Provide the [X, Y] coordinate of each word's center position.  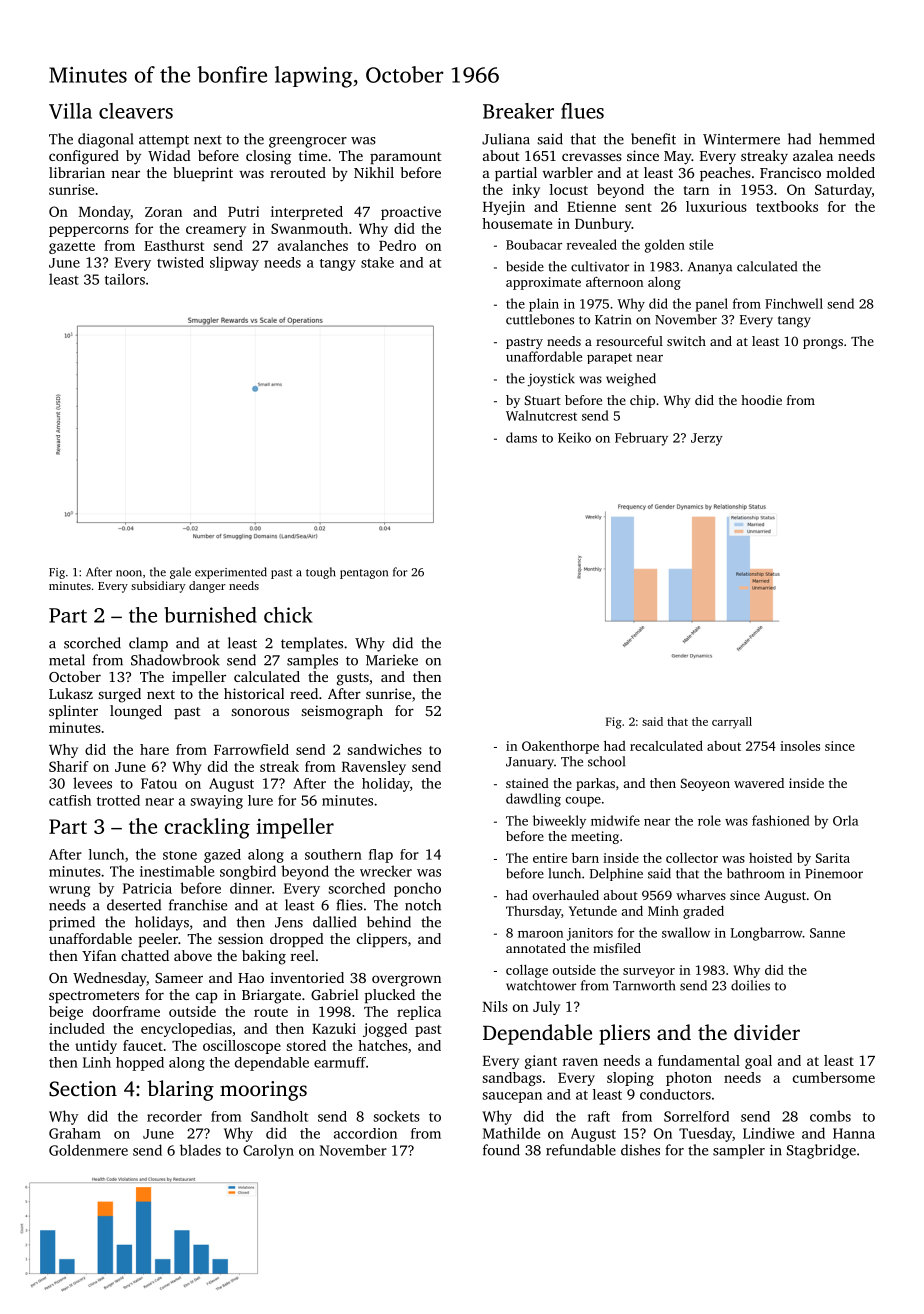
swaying [216, 802]
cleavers [136, 111]
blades [200, 1150]
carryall [732, 723]
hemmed [847, 139]
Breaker [518, 111]
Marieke [392, 660]
